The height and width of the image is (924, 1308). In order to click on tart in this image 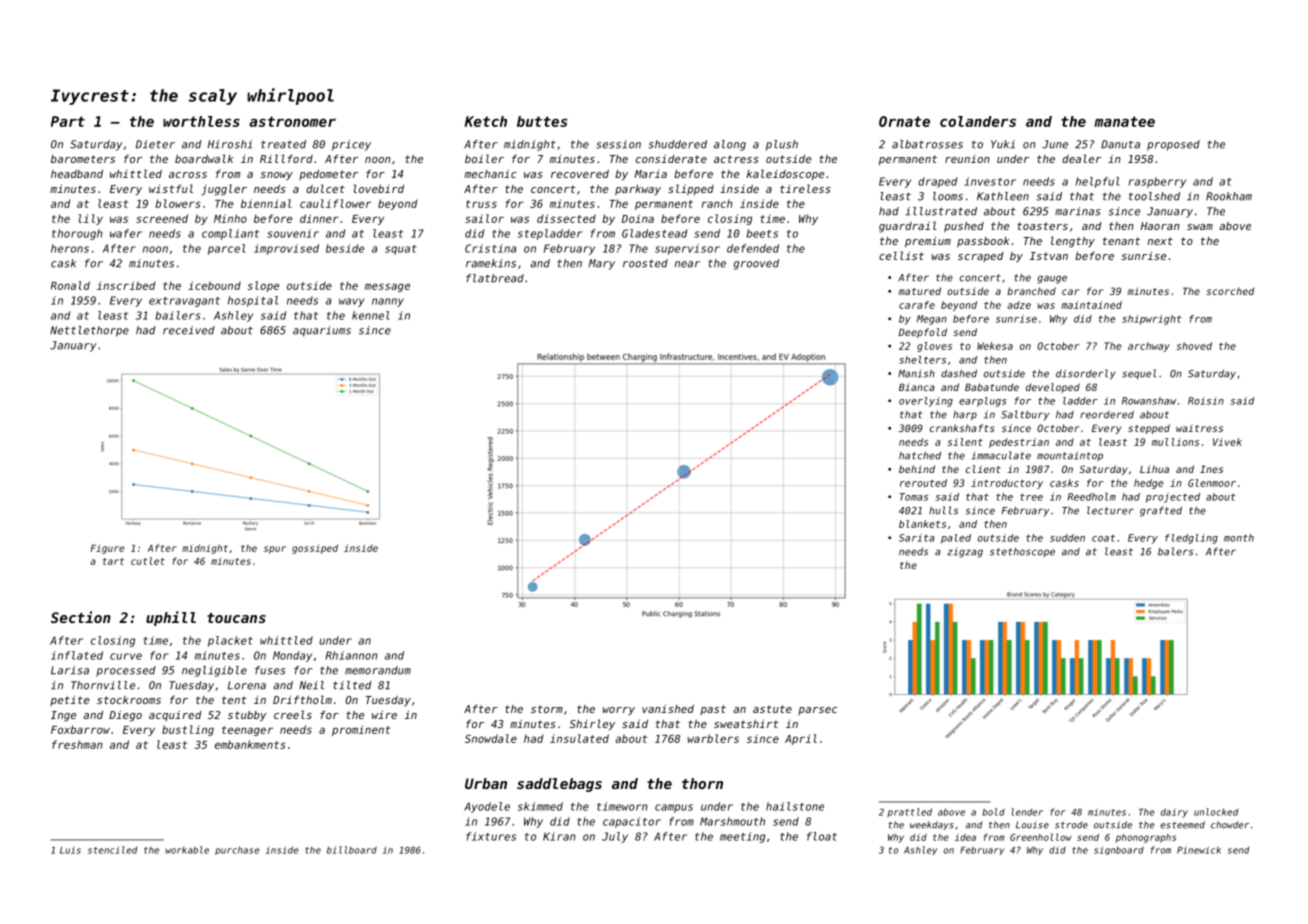, I will do `click(113, 561)`.
